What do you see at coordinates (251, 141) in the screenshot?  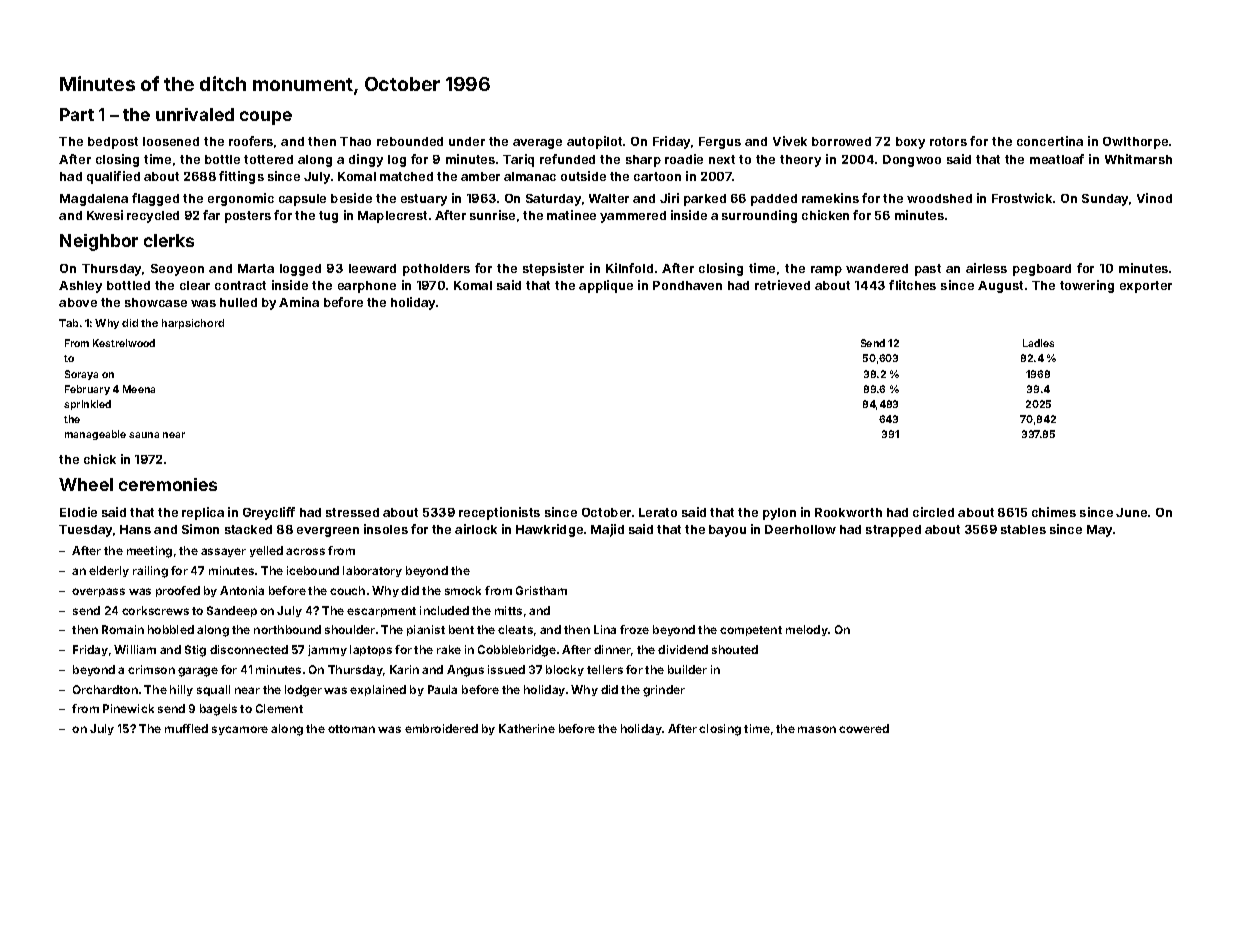 I see `roofers` at bounding box center [251, 141].
